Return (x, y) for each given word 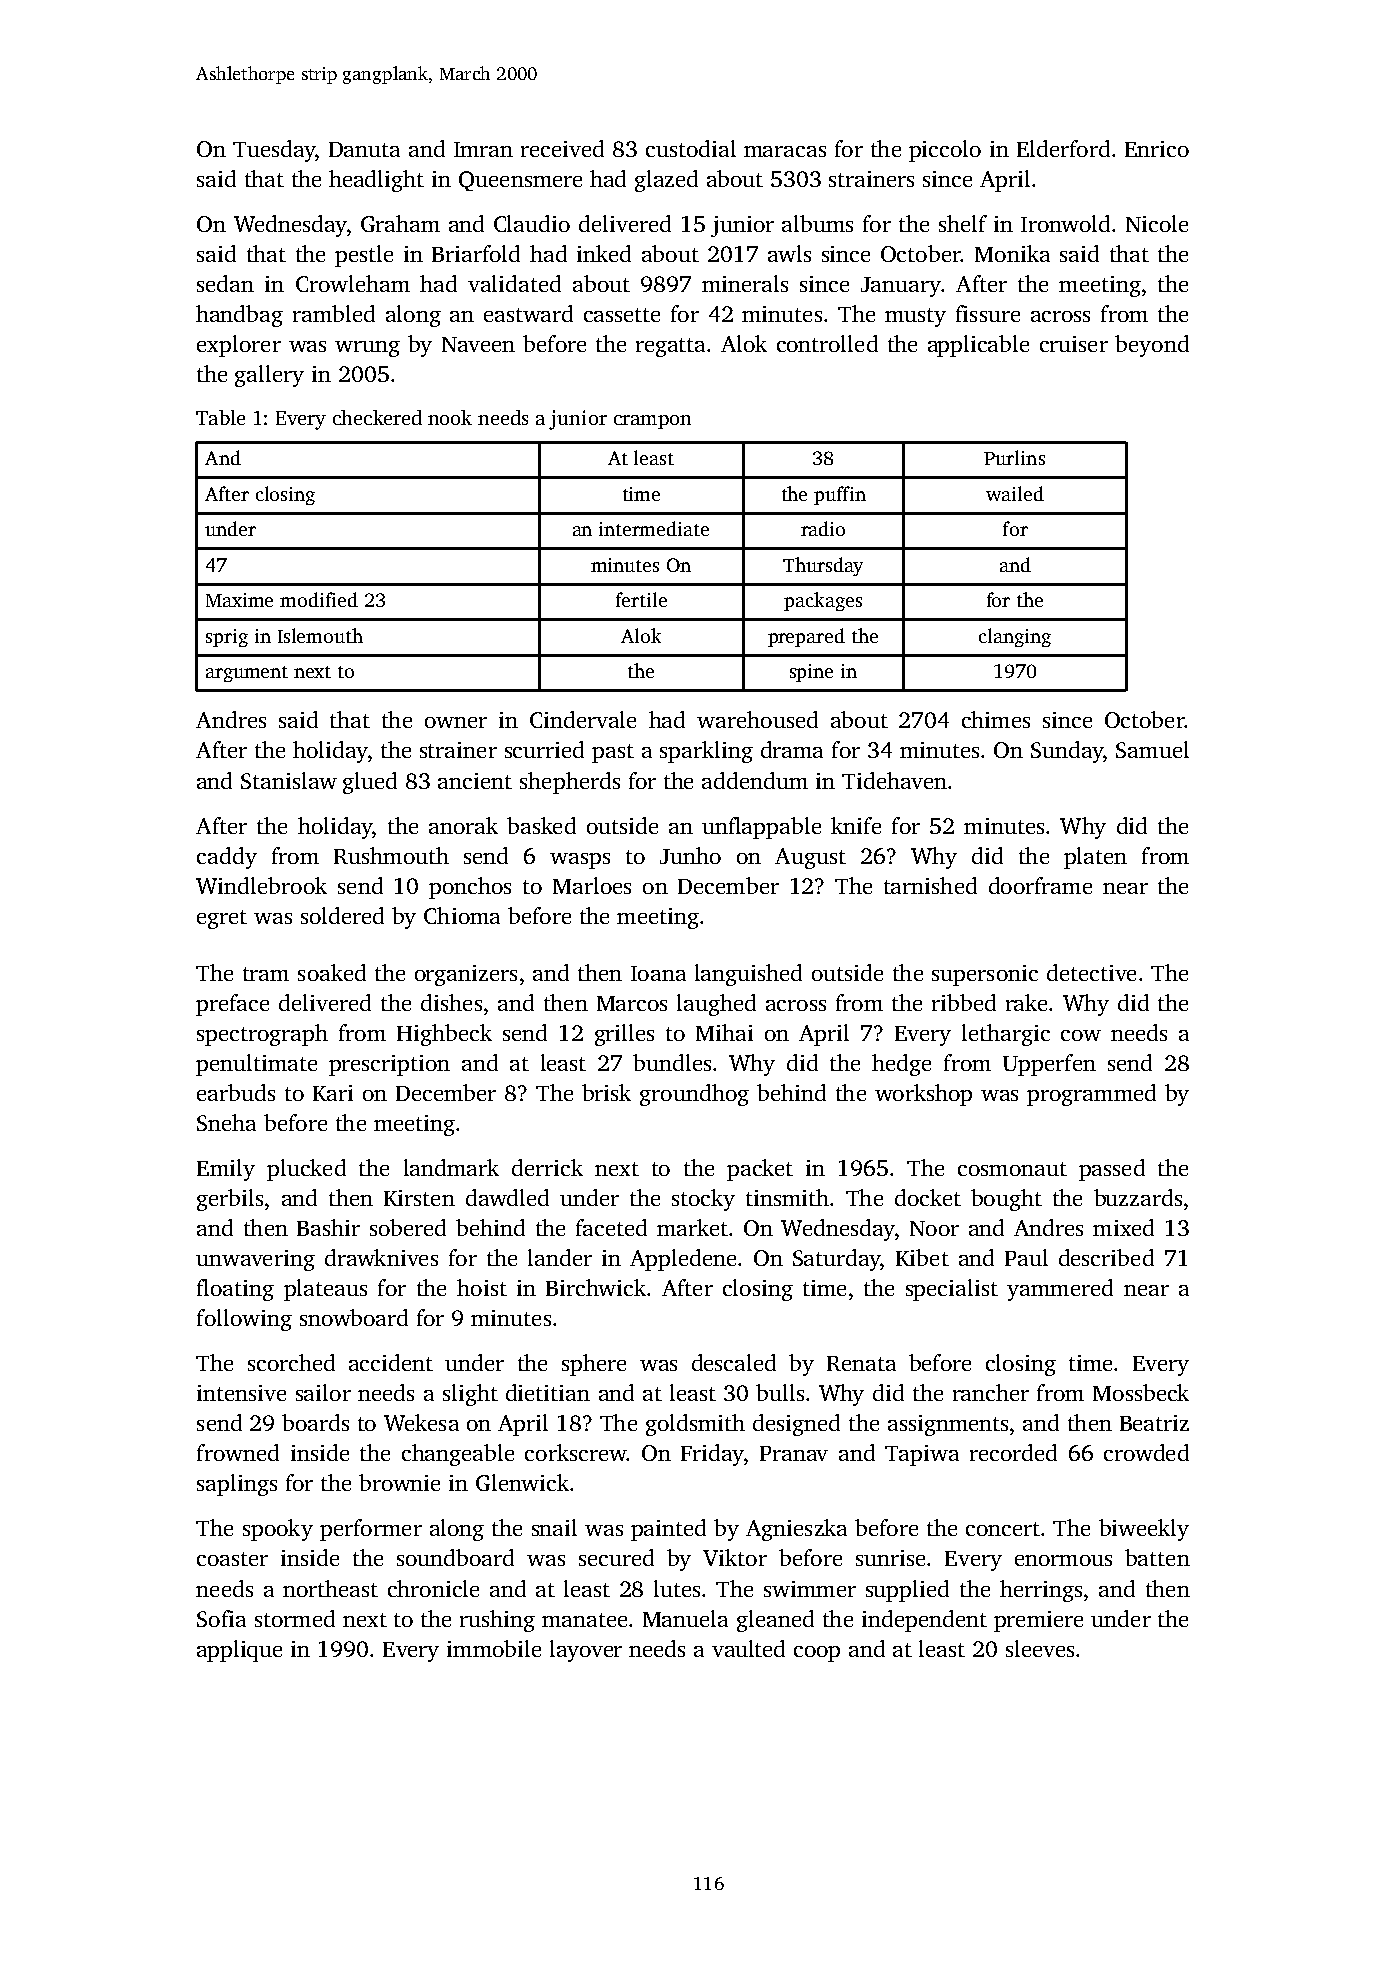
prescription (389, 1065)
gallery (269, 376)
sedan (225, 283)
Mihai (724, 1032)
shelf (963, 223)
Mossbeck (1141, 1392)
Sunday (1067, 752)
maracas (785, 151)
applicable (978, 346)
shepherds (570, 783)
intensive (241, 1393)
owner (456, 722)
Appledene (683, 1260)
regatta (670, 347)
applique (239, 1651)
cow (1081, 1035)
